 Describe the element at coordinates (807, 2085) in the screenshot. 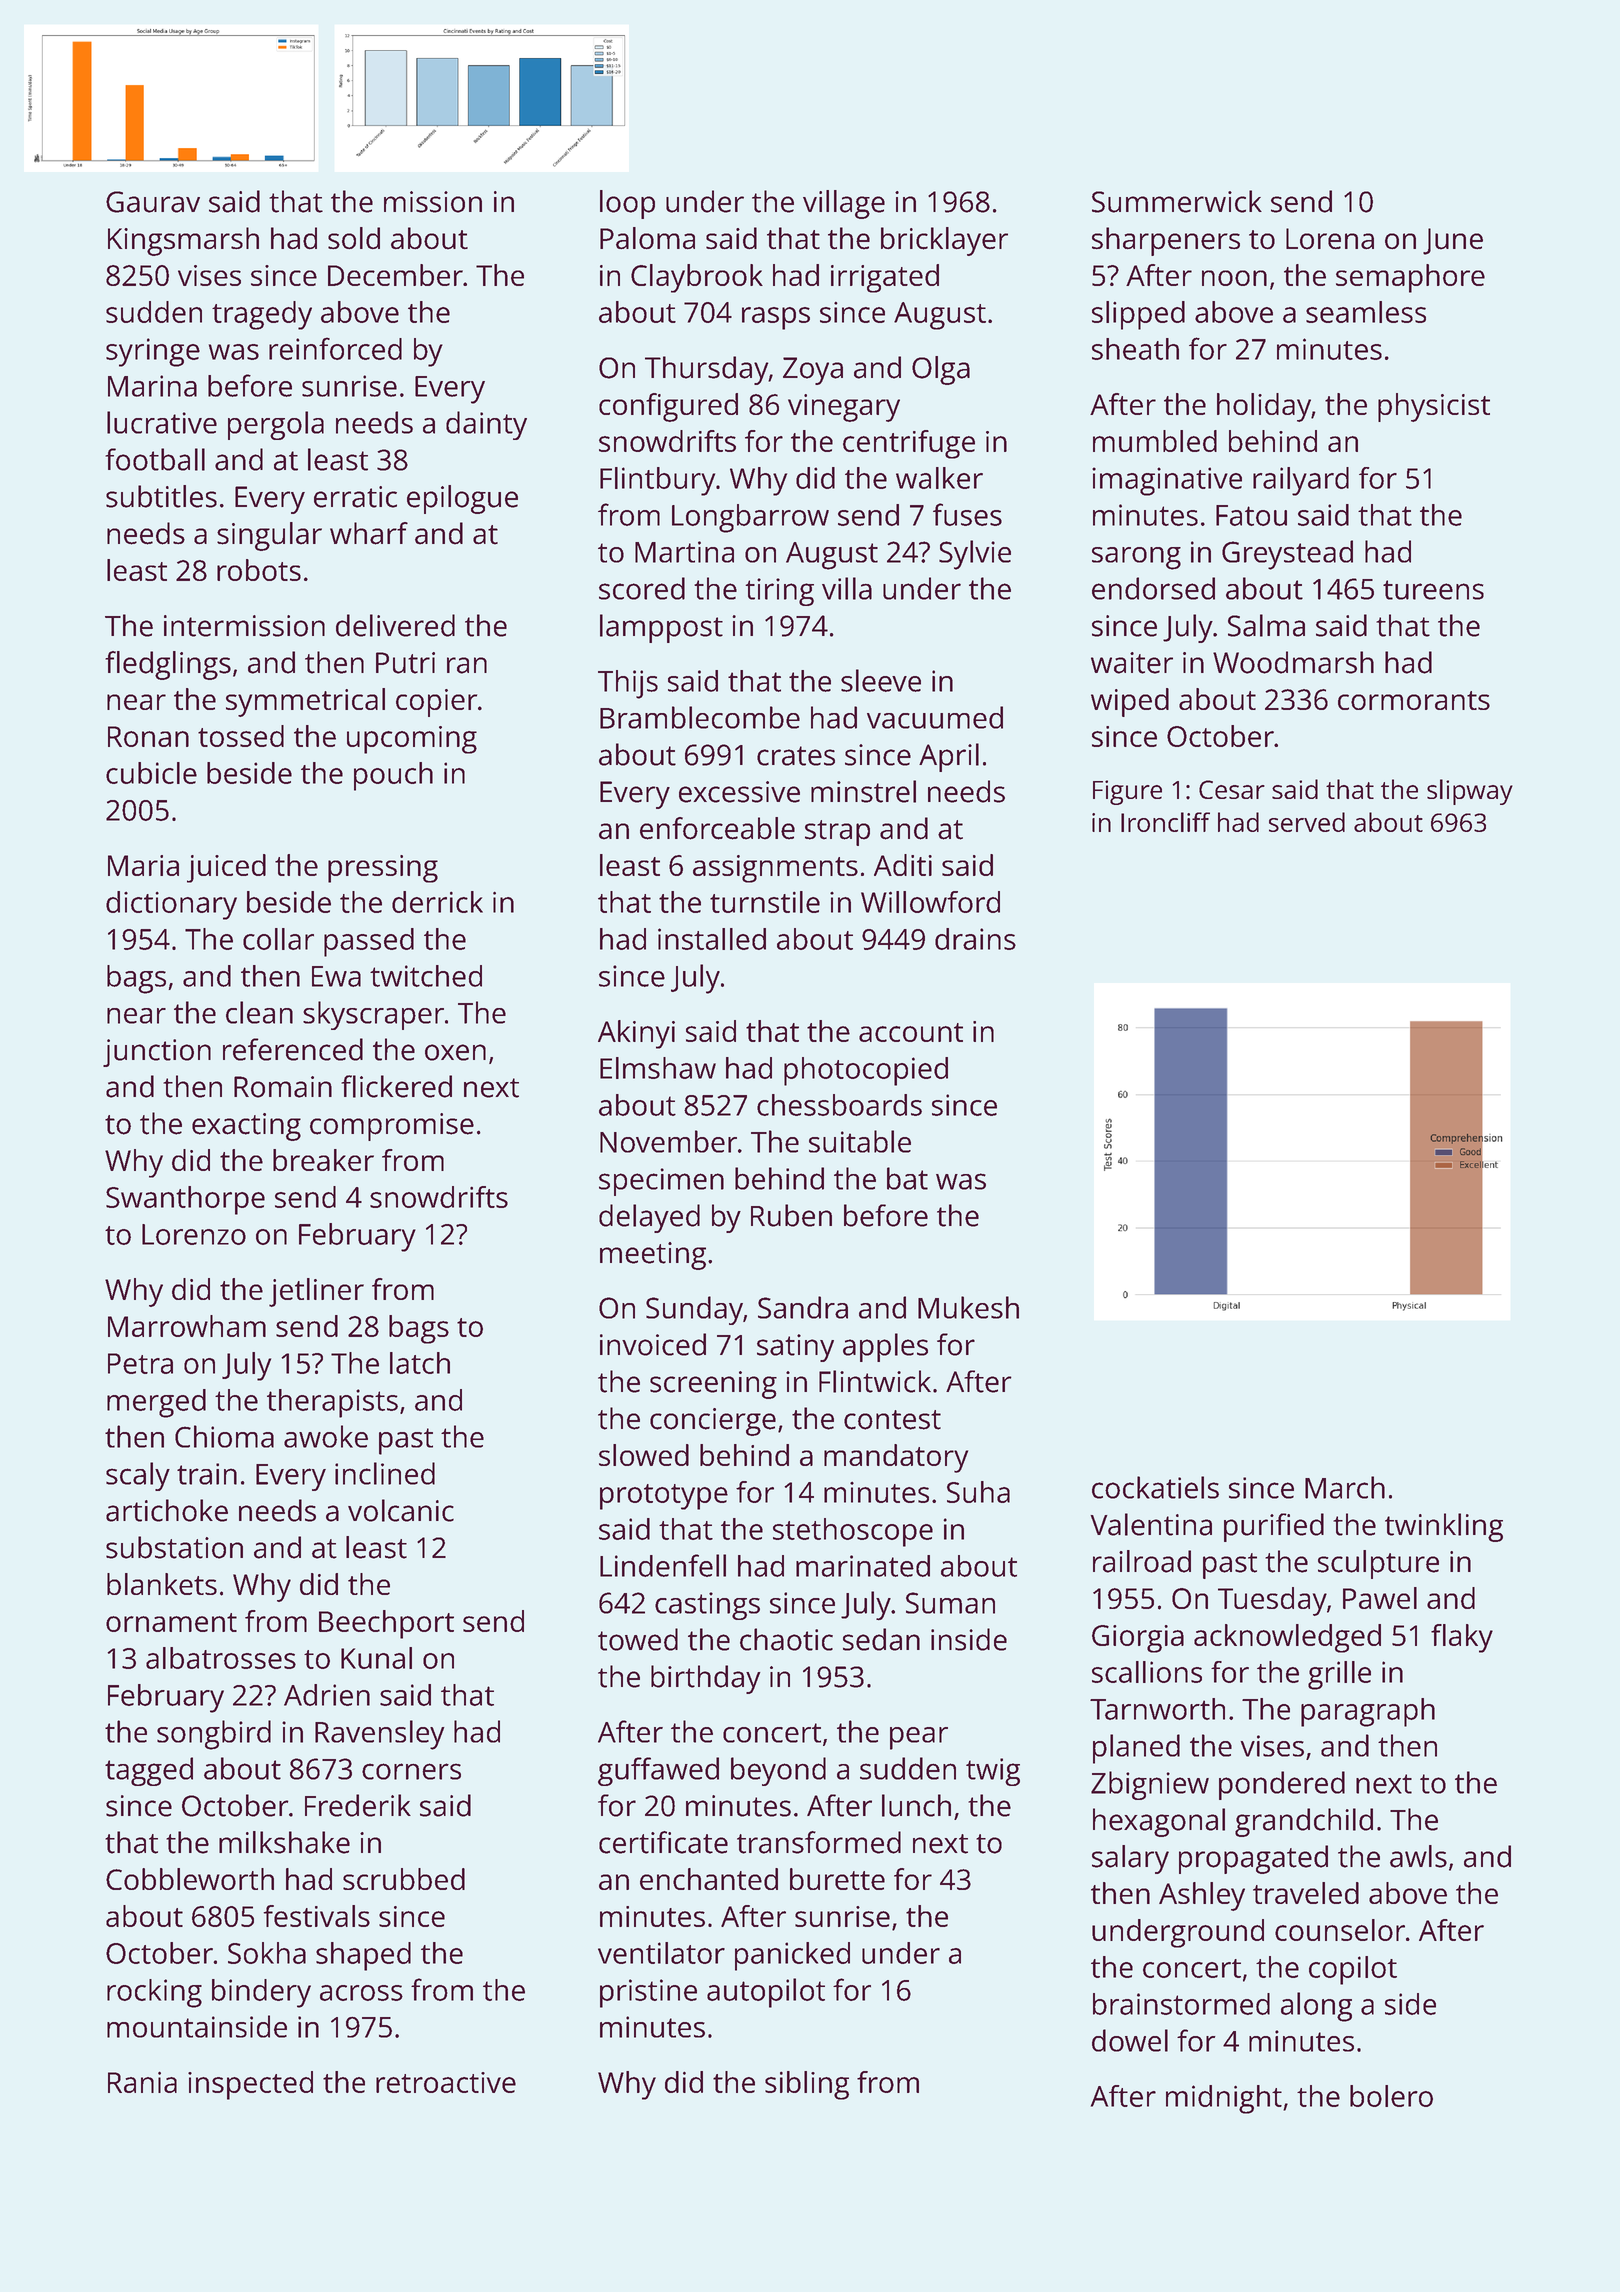

I see `sibling` at that location.
